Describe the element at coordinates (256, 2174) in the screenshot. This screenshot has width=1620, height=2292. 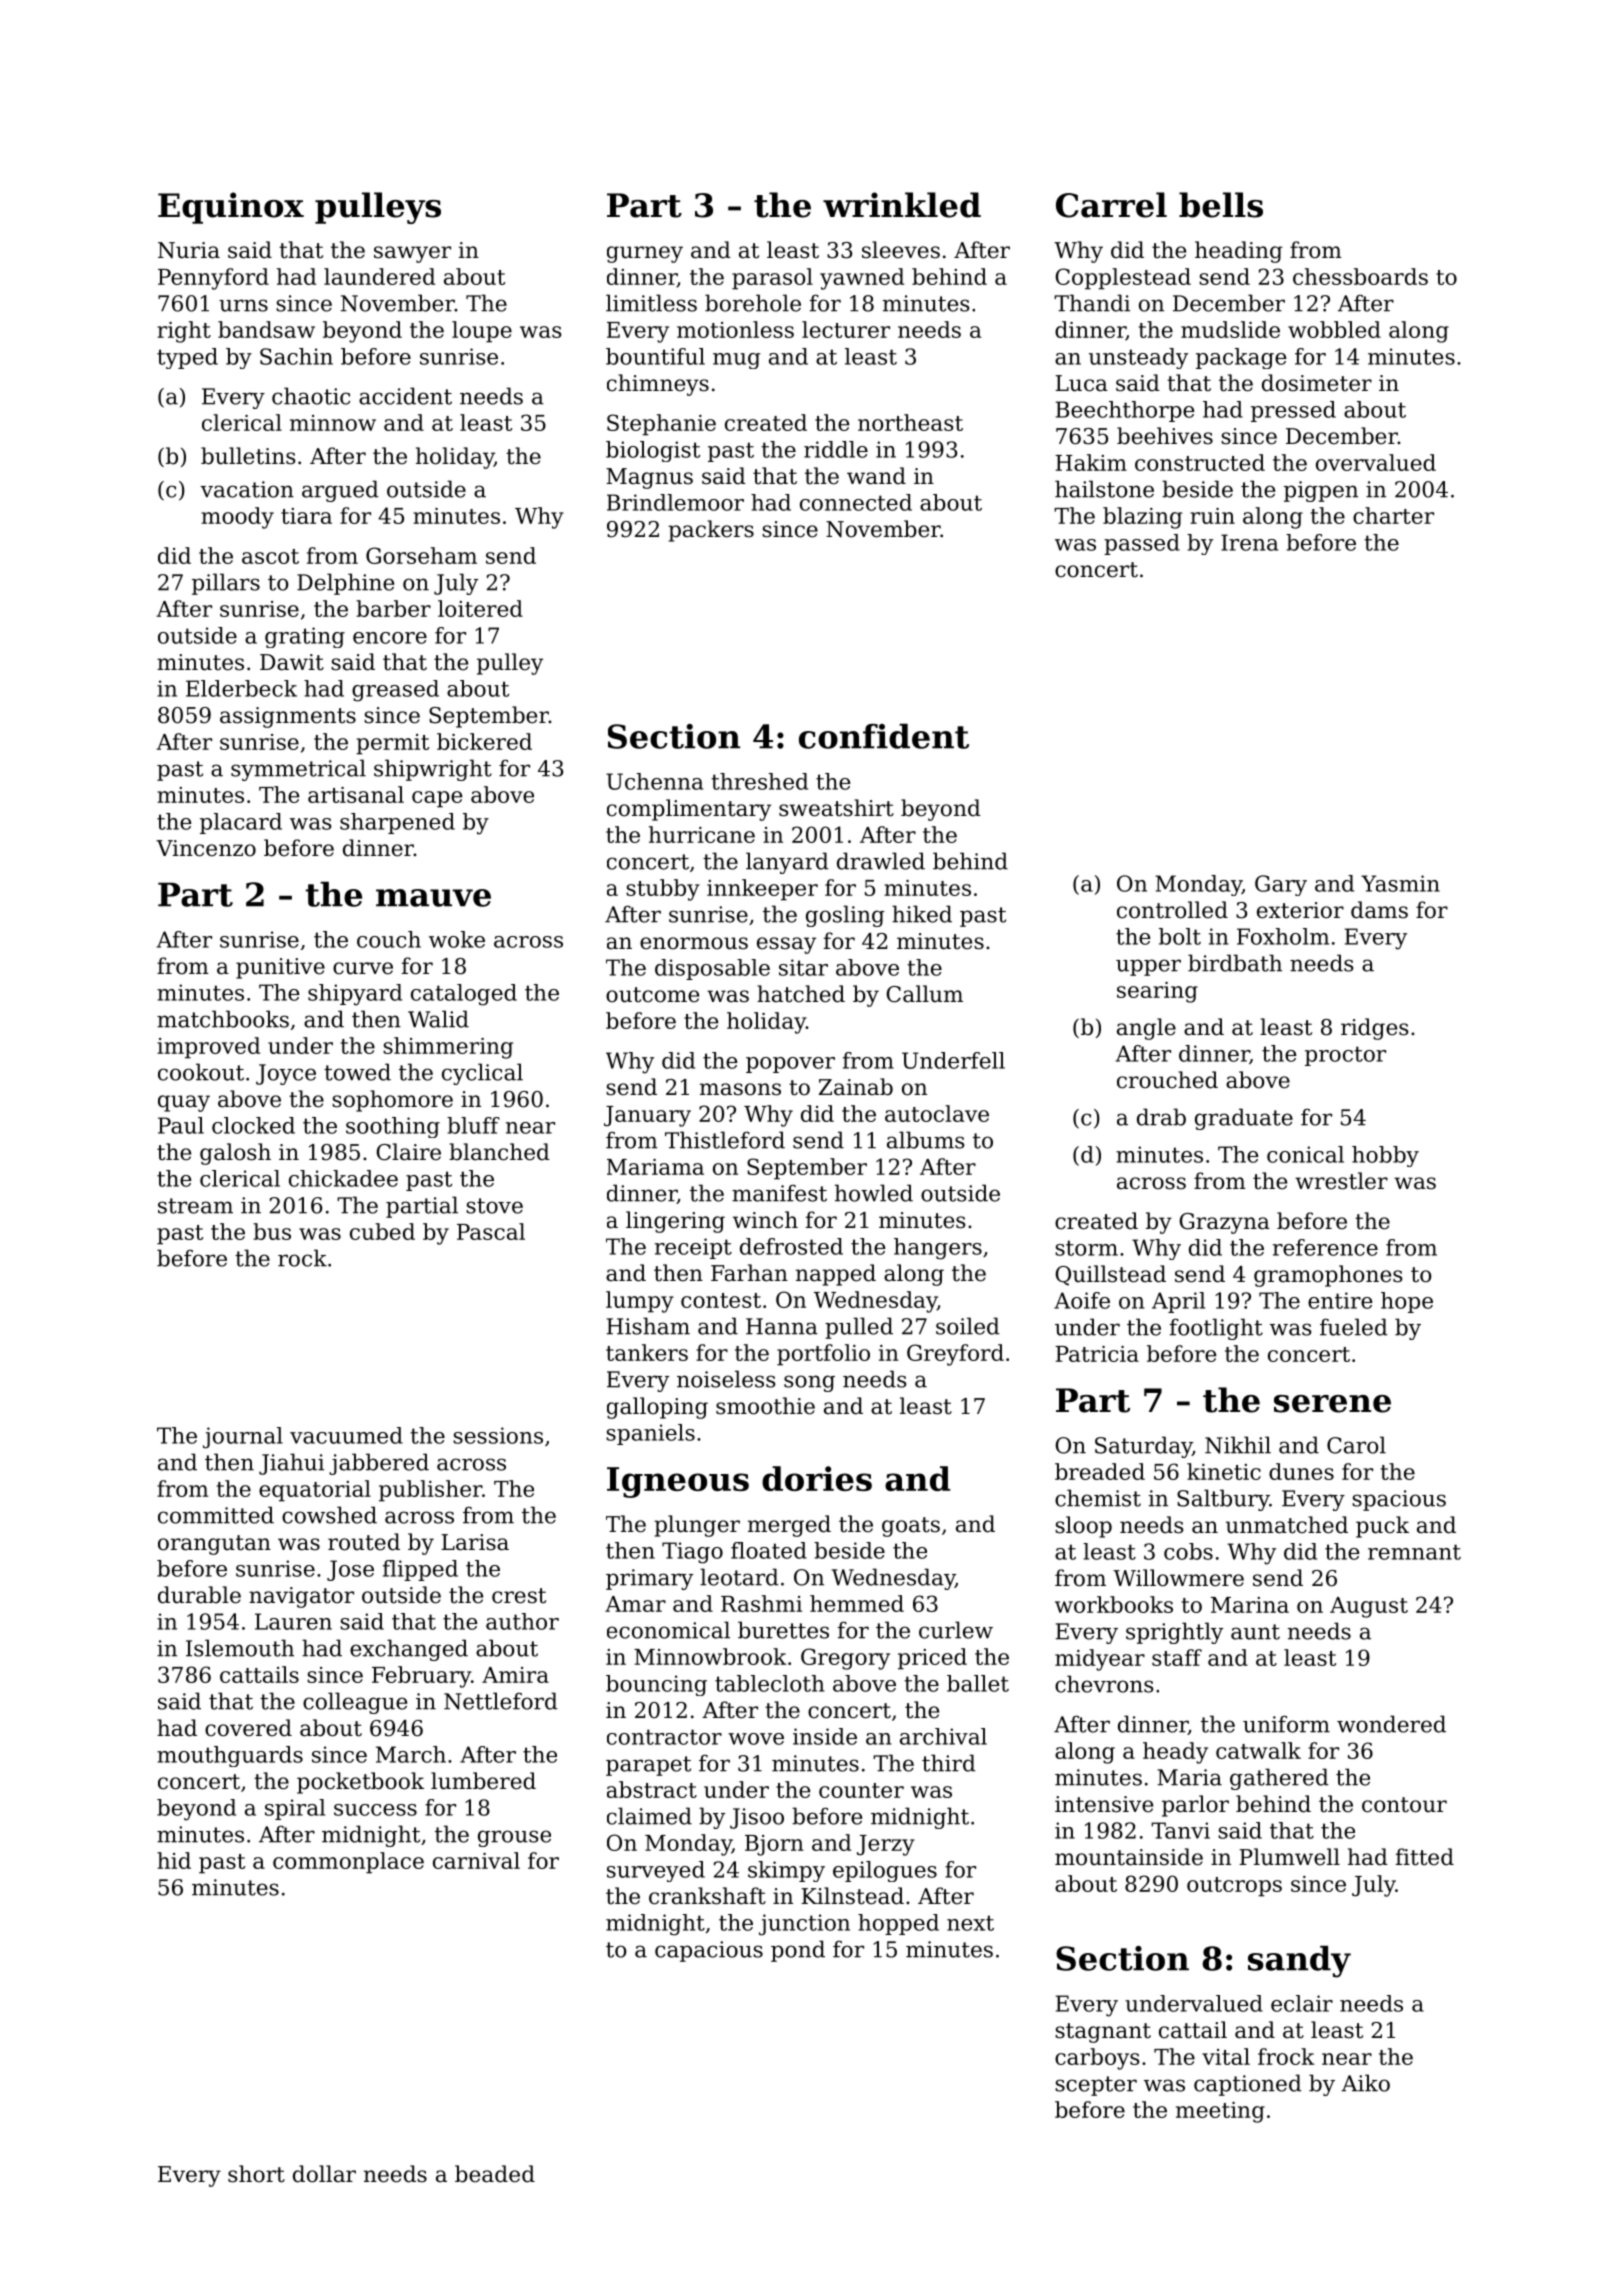
I see `short` at that location.
